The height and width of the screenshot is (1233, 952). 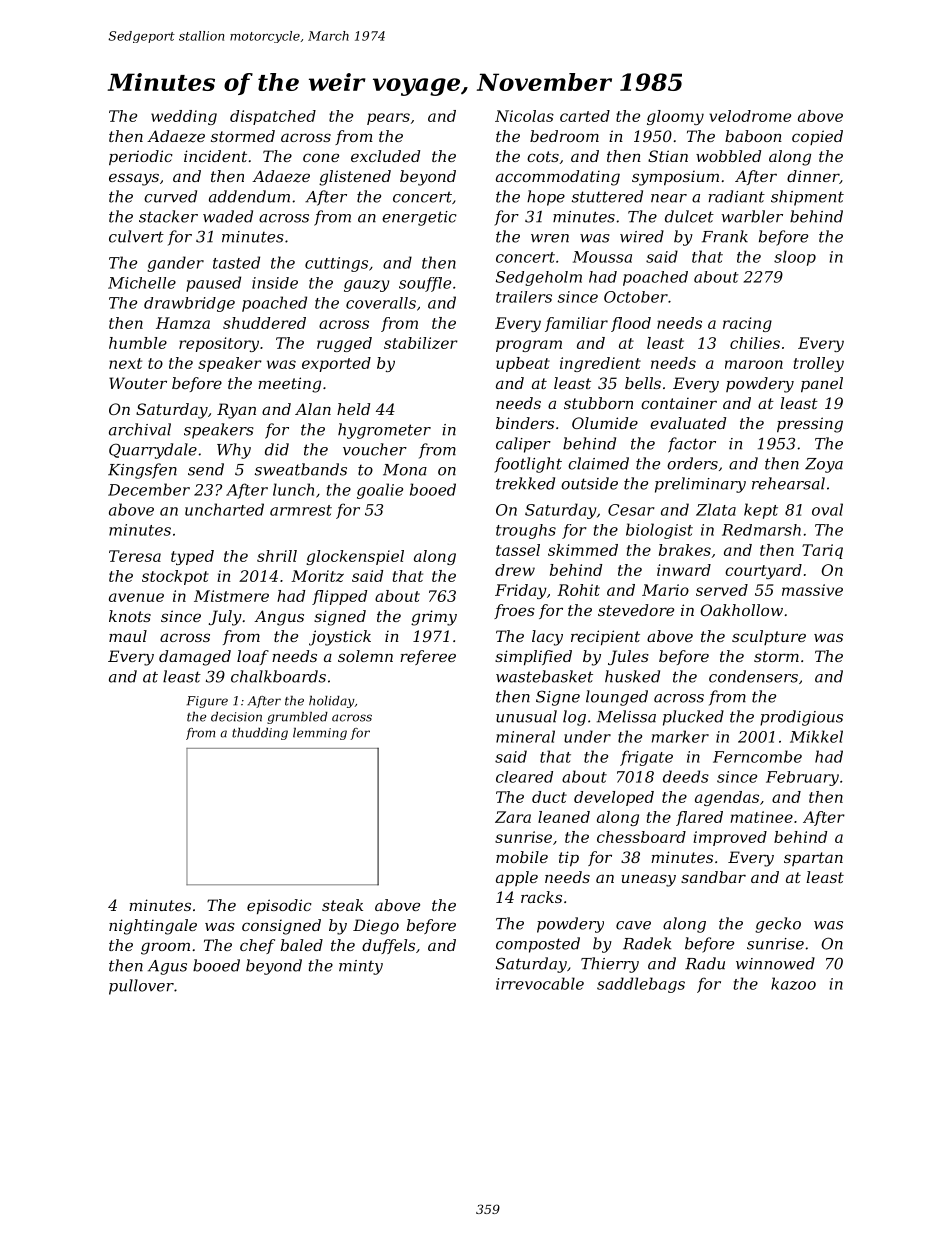 What do you see at coordinates (528, 465) in the screenshot?
I see `footlight` at bounding box center [528, 465].
